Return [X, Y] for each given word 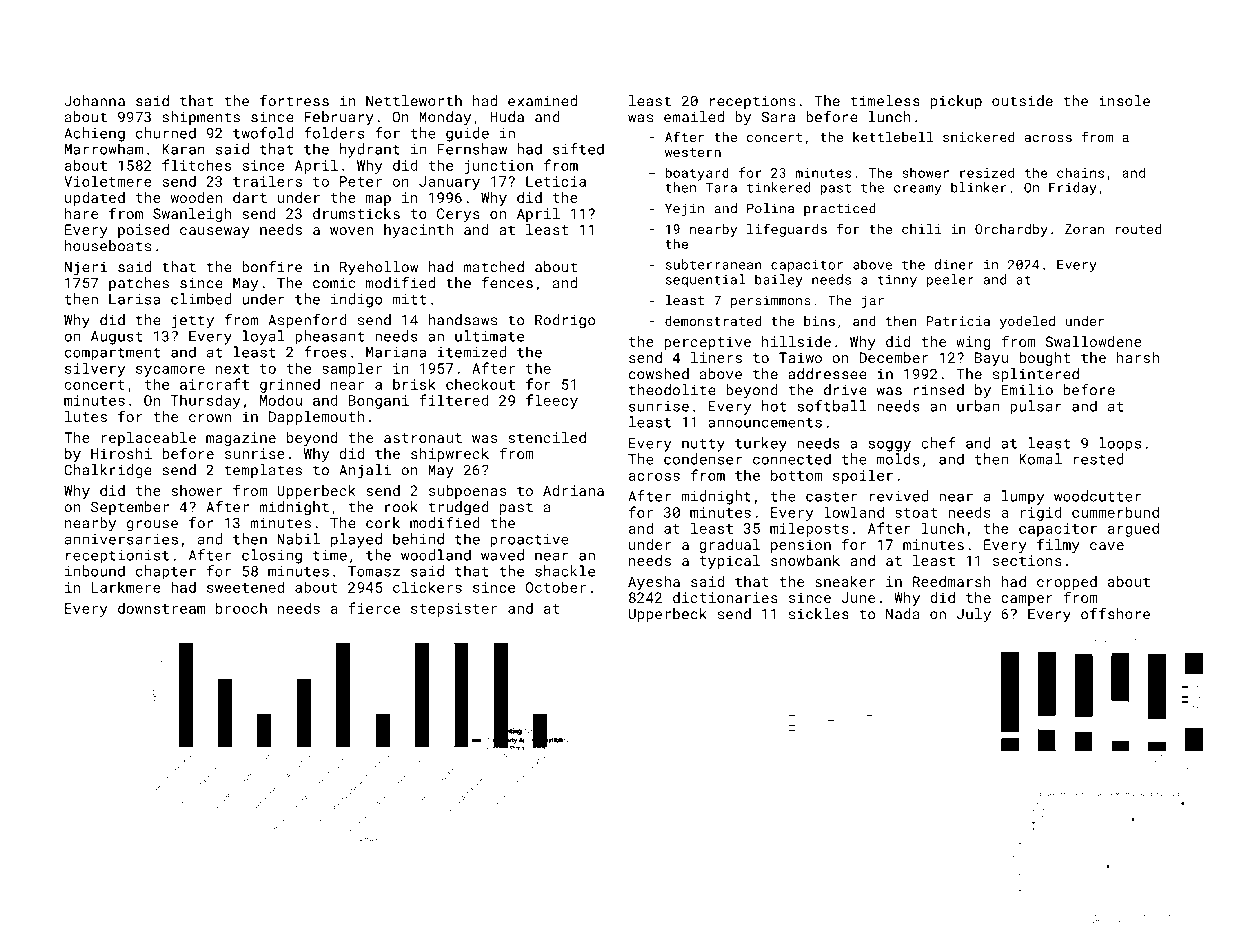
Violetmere [108, 181]
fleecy [552, 401]
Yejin [684, 209]
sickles [819, 614]
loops [1120, 444]
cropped [1067, 583]
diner [954, 264]
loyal [264, 337]
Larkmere [126, 587]
